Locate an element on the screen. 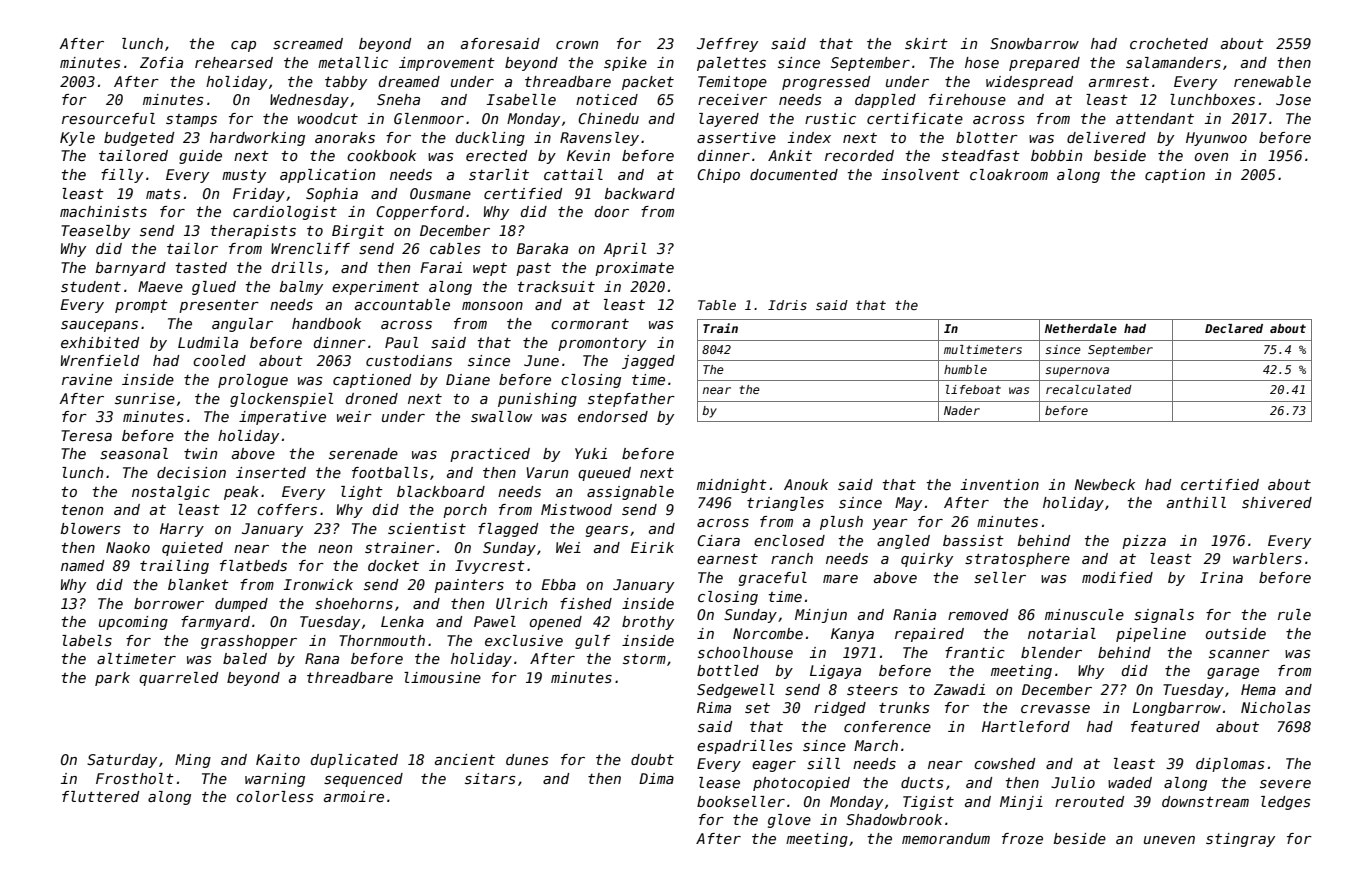 This screenshot has width=1372, height=887. Pawel is located at coordinates (495, 621).
